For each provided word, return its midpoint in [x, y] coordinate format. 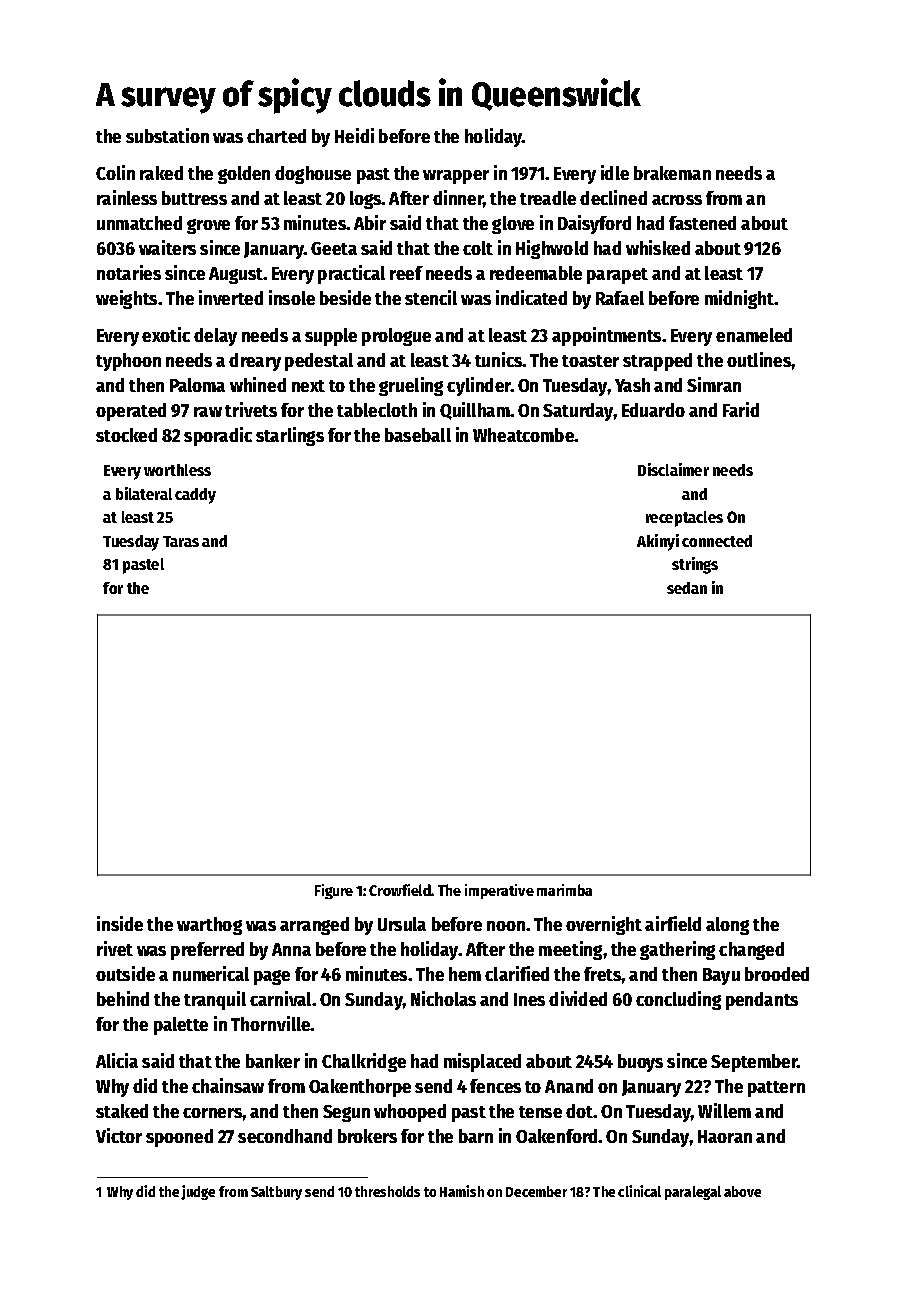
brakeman [672, 173]
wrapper [456, 177]
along [727, 926]
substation [167, 135]
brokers [367, 1136]
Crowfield [400, 890]
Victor [119, 1135]
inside [120, 923]
